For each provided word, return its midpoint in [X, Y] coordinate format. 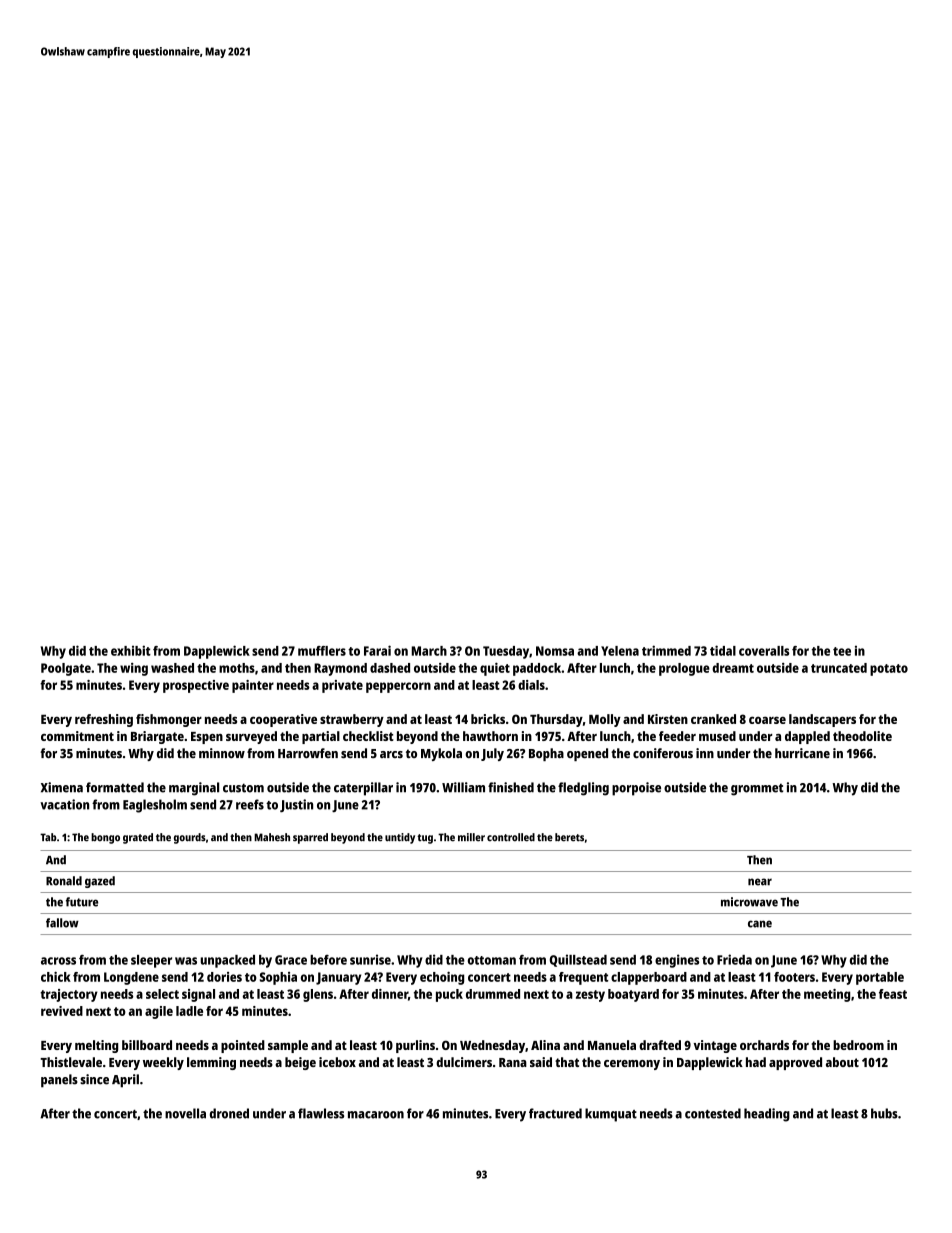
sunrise [370, 959]
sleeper [151, 961]
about [842, 1062]
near [760, 882]
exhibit [131, 650]
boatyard [633, 995]
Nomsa [555, 651]
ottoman [492, 960]
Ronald [64, 881]
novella [185, 1113]
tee [842, 651]
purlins [415, 1046]
